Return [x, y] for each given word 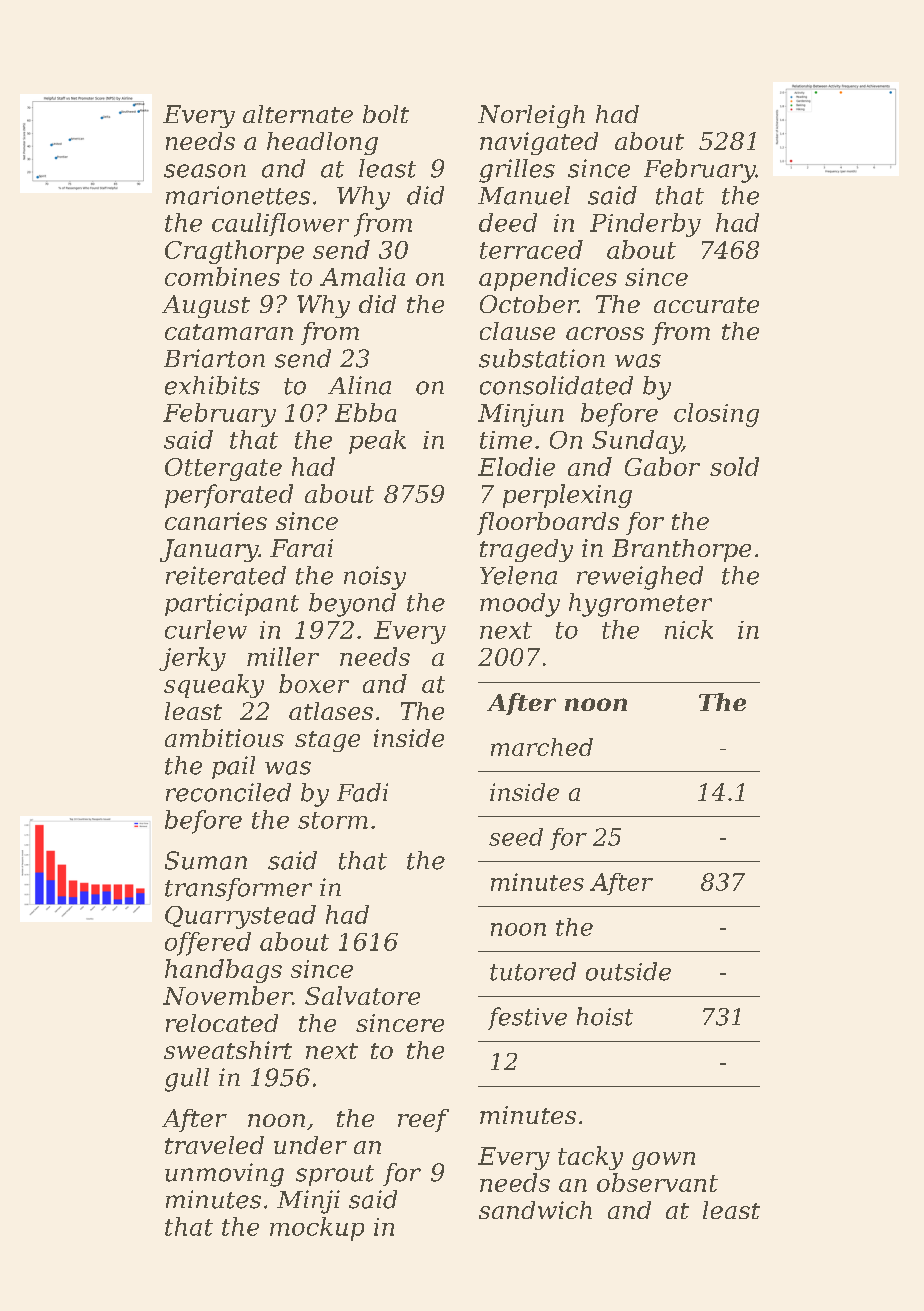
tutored [533, 971]
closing [716, 415]
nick [689, 629]
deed [508, 222]
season [205, 171]
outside [628, 971]
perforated [229, 496]
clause [517, 331]
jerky [192, 659]
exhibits [212, 385]
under [310, 1145]
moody [520, 605]
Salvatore [362, 995]
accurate [706, 305]
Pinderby [645, 225]
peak [377, 442]
